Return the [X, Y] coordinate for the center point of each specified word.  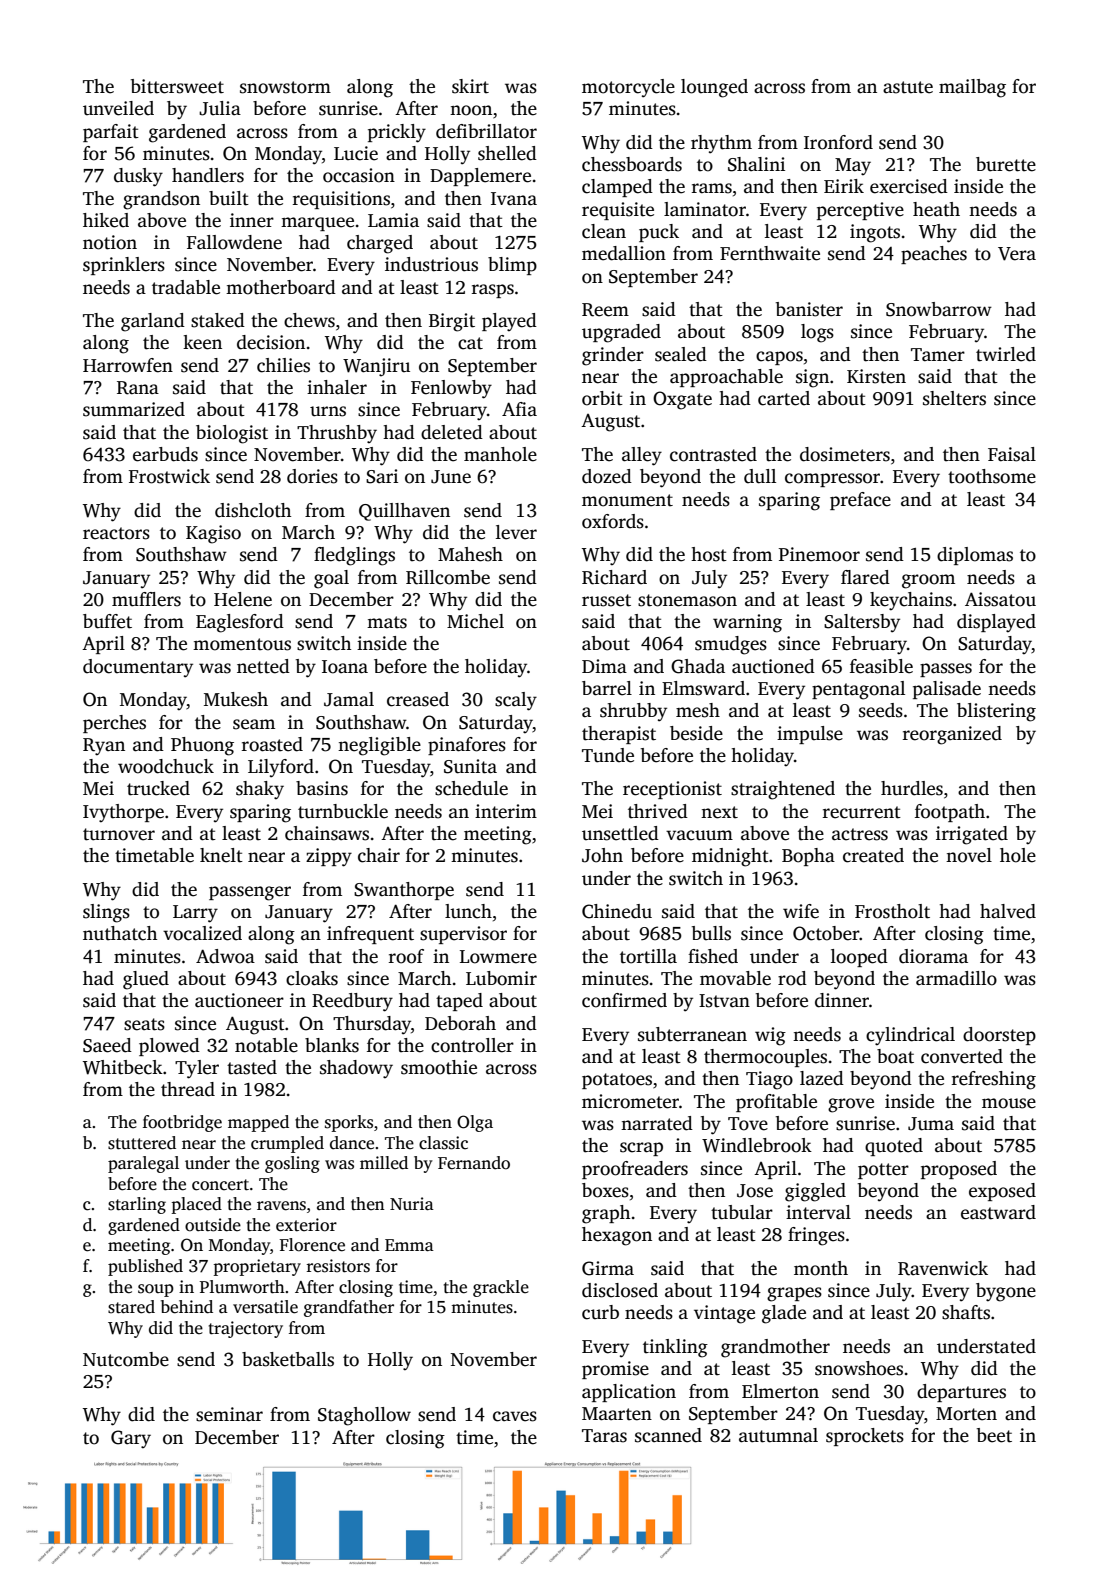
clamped [617, 188]
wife [801, 911]
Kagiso [213, 534]
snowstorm [285, 87]
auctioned [773, 666]
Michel [475, 621]
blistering [996, 712]
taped [459, 1002]
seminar [229, 1414]
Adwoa [225, 956]
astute [908, 87]
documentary [138, 668]
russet [606, 600]
